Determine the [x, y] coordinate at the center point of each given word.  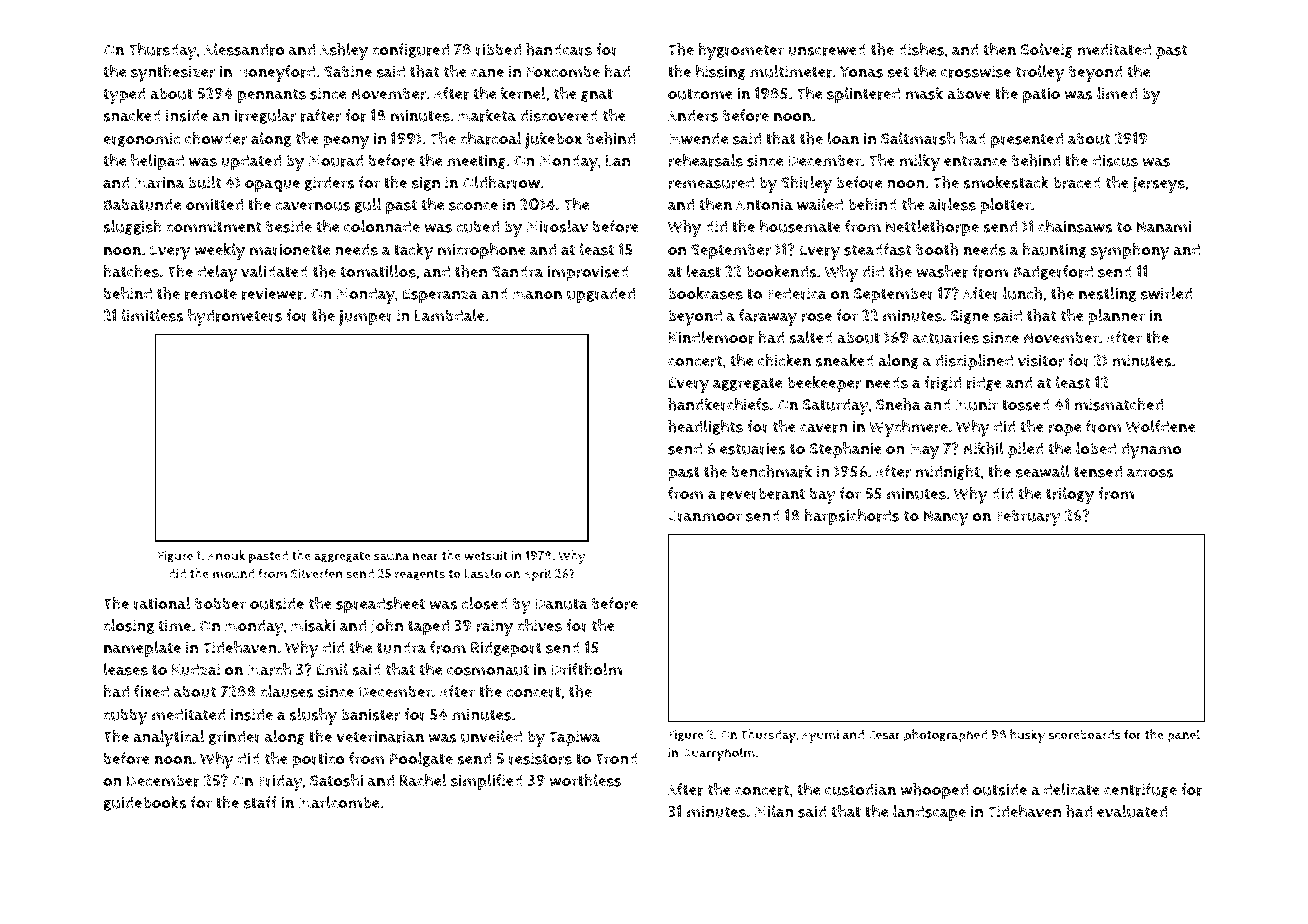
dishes [921, 49]
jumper [366, 318]
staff [260, 802]
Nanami [1164, 226]
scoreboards [1084, 735]
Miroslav [557, 226]
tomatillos [378, 271]
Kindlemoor [711, 337]
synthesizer [173, 73]
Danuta [561, 604]
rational [162, 603]
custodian [860, 789]
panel [1183, 736]
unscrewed [827, 49]
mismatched [1118, 404]
